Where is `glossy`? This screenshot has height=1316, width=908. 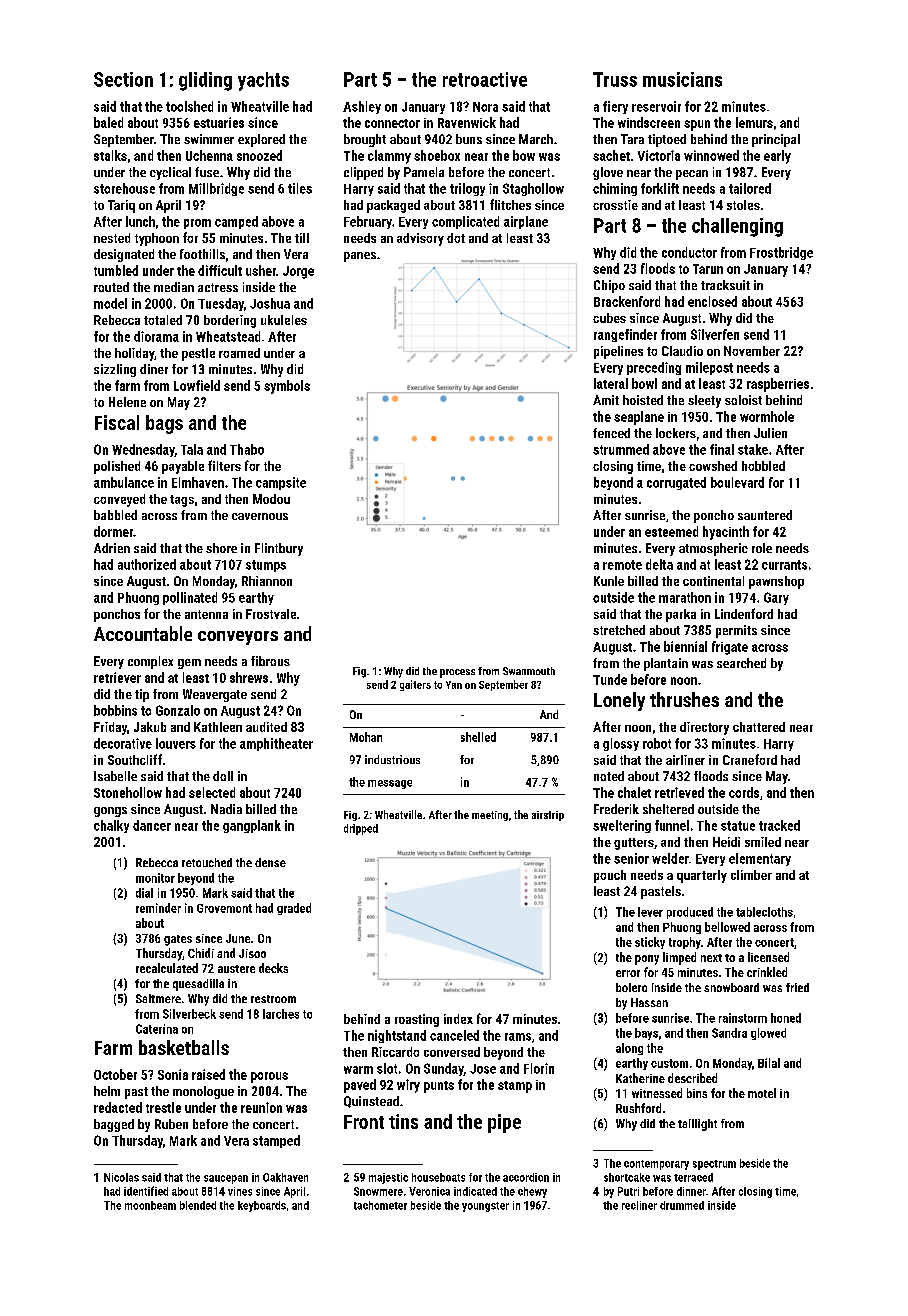
glossy is located at coordinates (621, 744).
